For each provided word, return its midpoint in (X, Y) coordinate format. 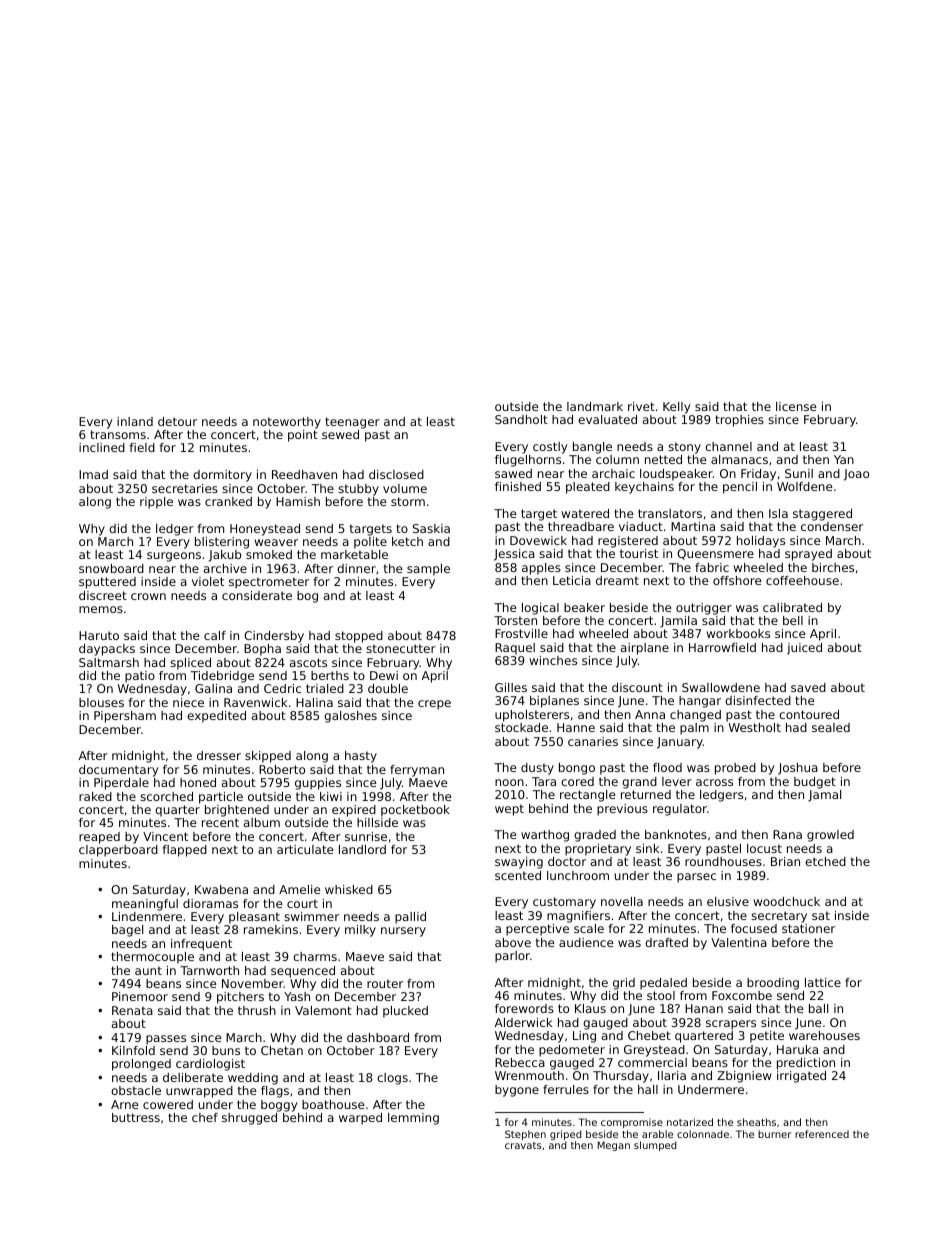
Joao (856, 475)
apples (541, 569)
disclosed (396, 474)
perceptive (537, 930)
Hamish (298, 501)
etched (825, 861)
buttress (136, 1117)
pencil (740, 488)
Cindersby (274, 637)
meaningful (145, 905)
